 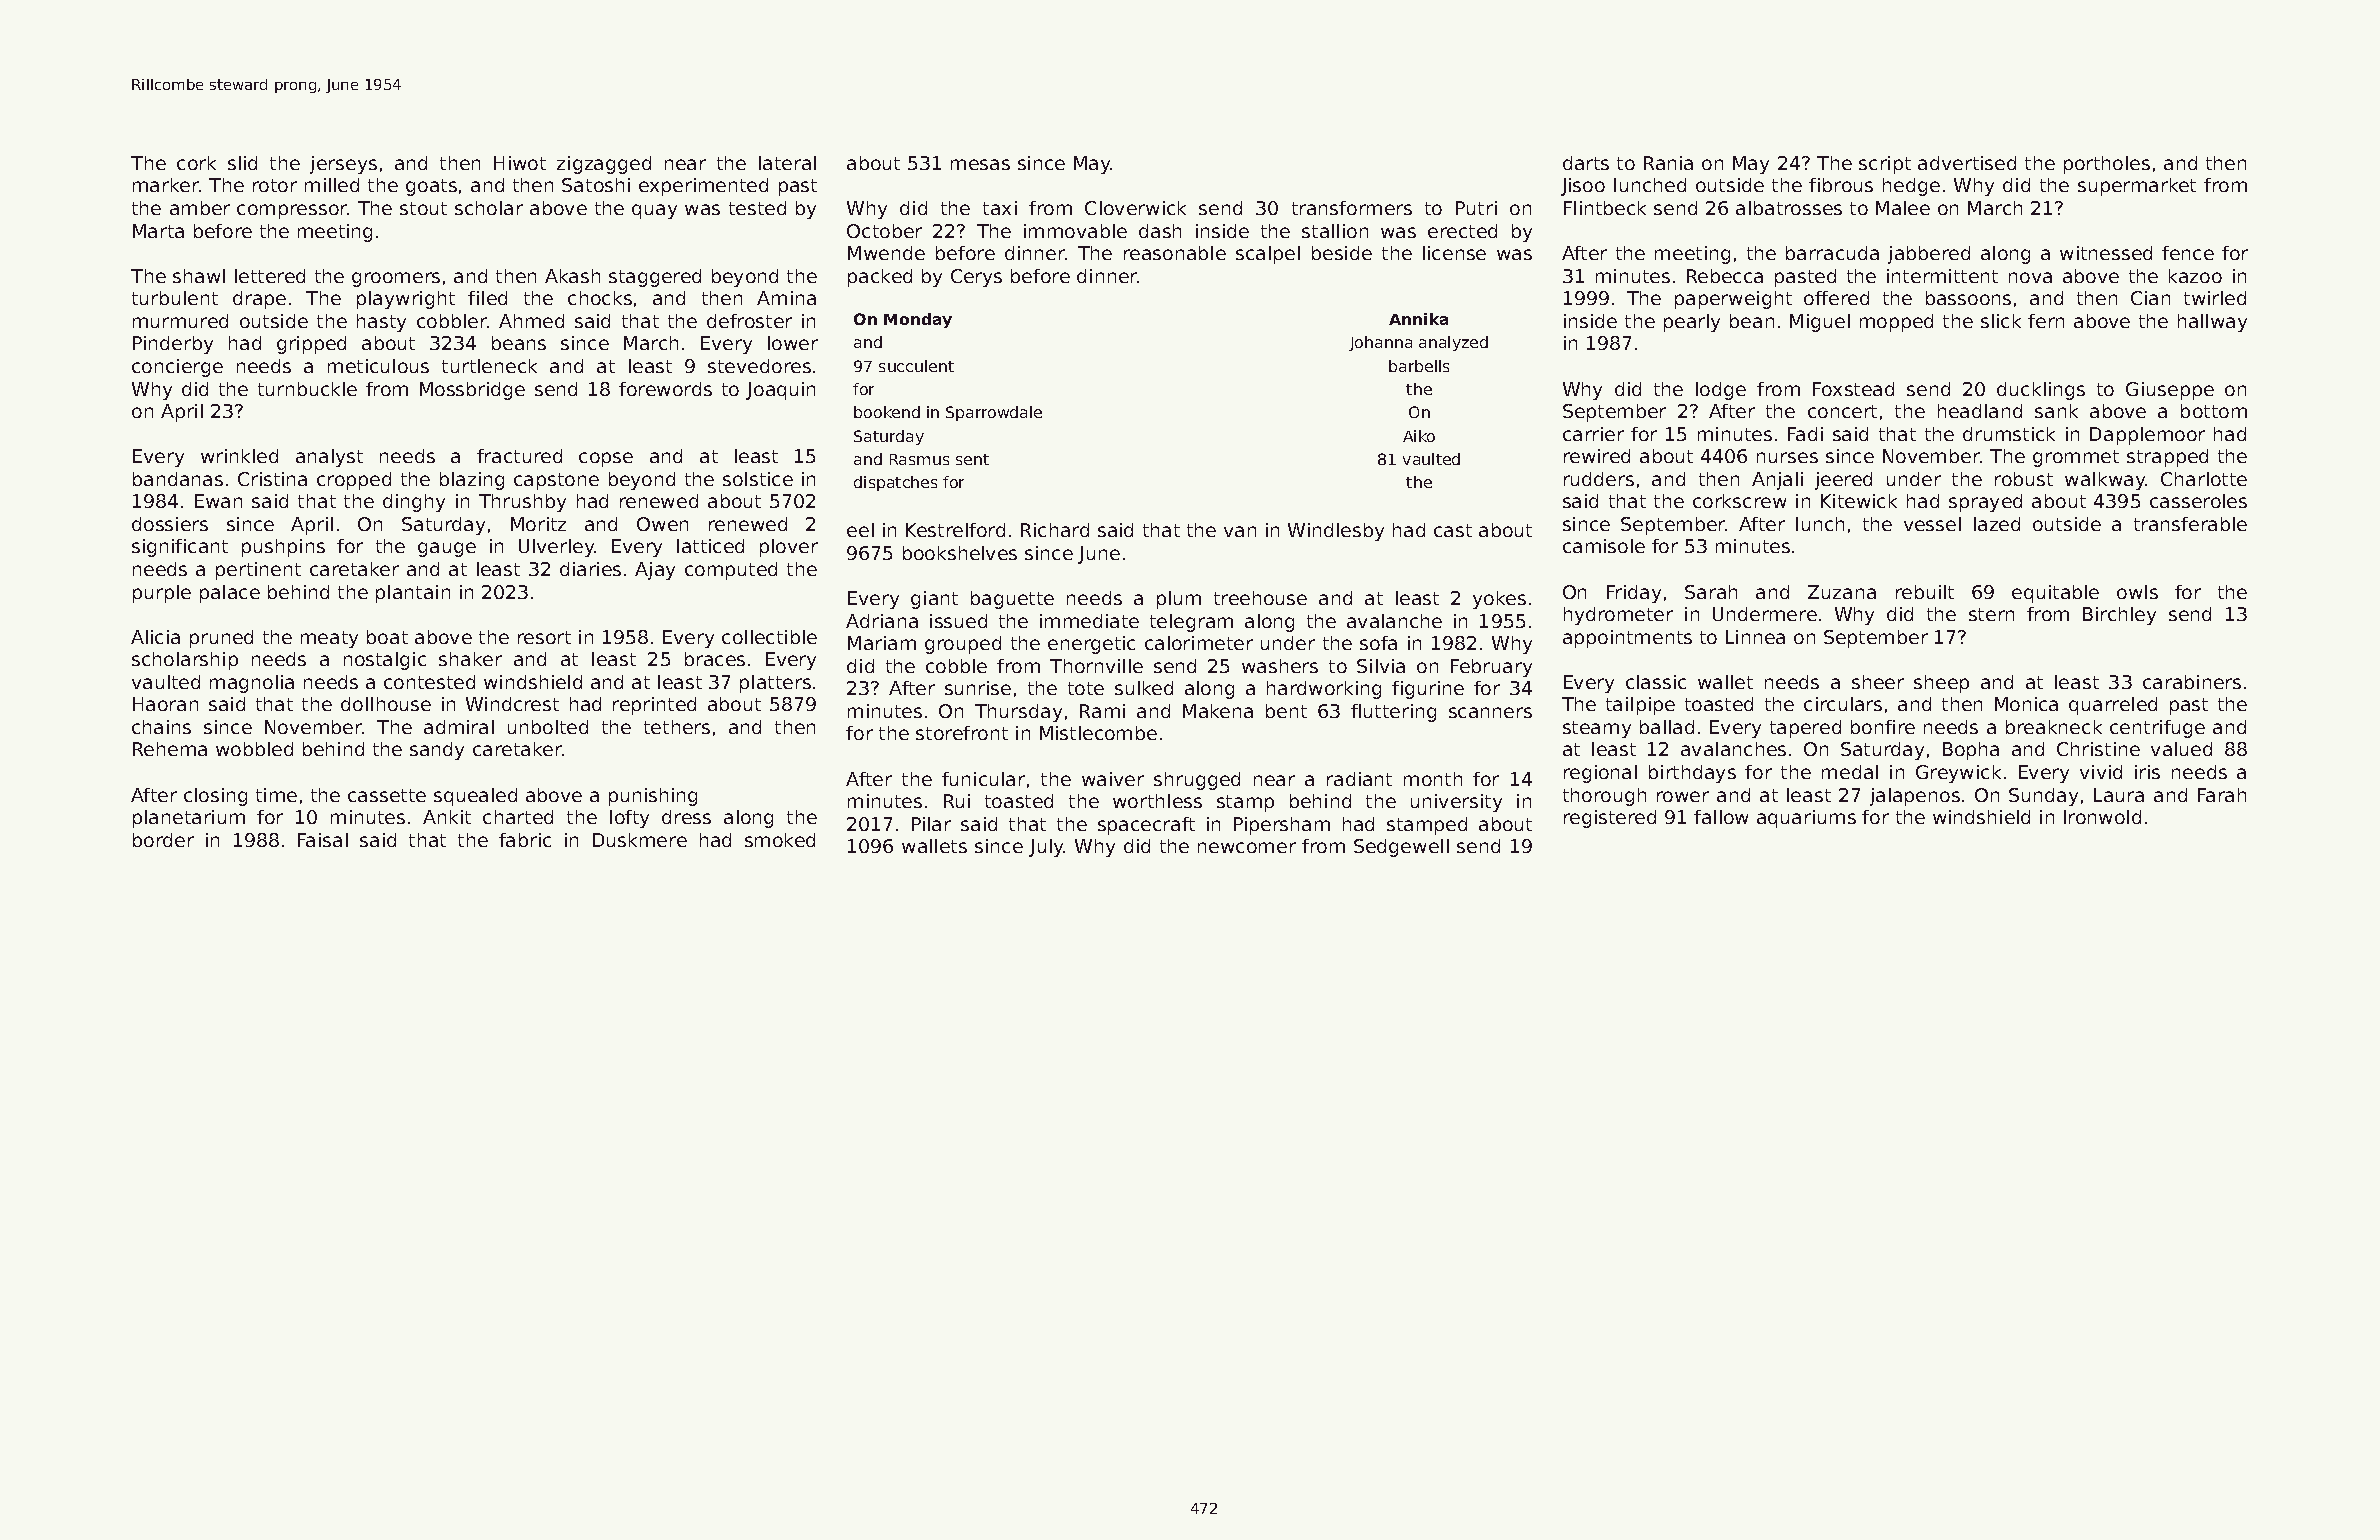 What do you see at coordinates (254, 749) in the screenshot?
I see `wobbled` at bounding box center [254, 749].
